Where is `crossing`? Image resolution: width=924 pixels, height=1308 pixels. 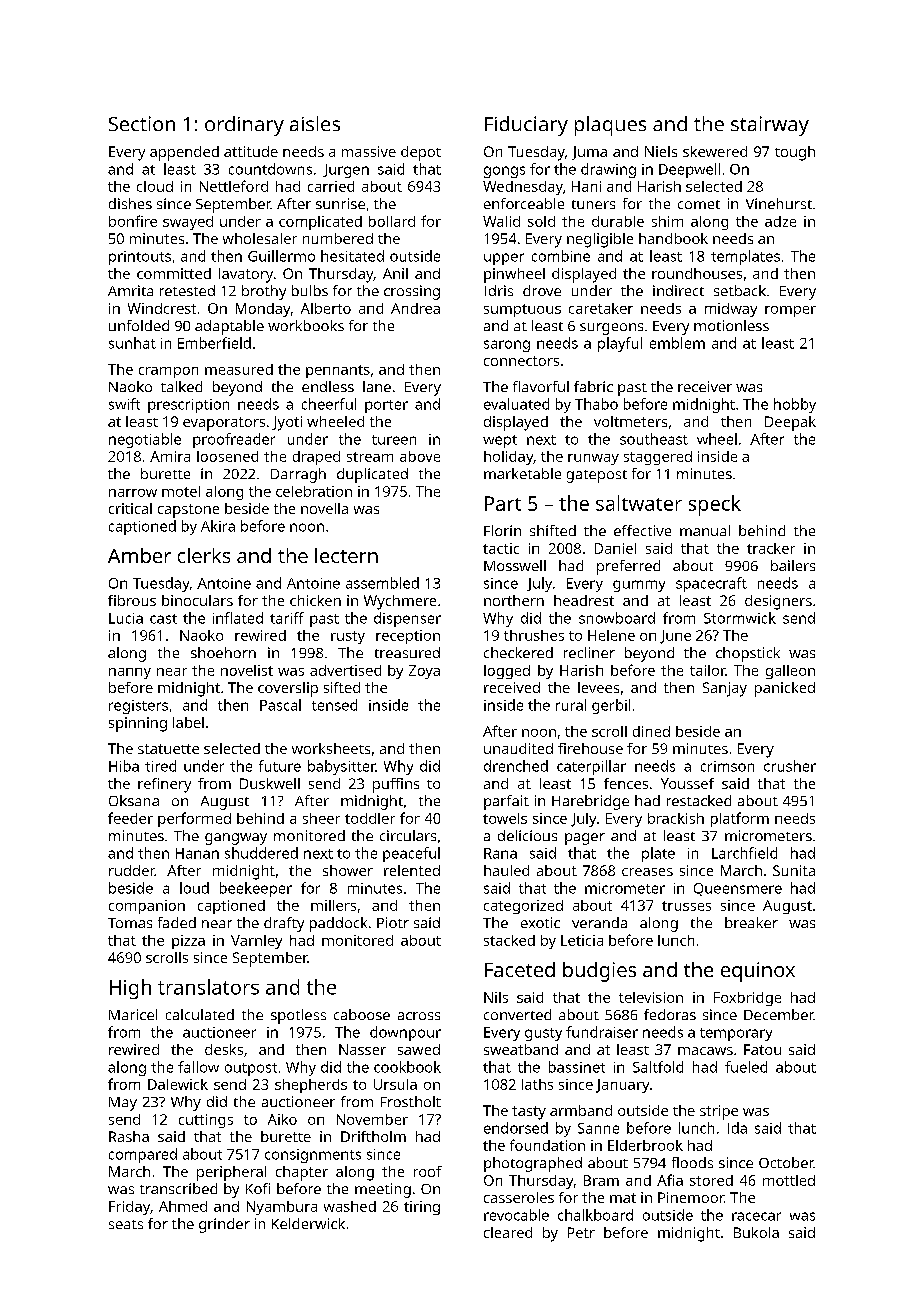 crossing is located at coordinates (412, 292).
